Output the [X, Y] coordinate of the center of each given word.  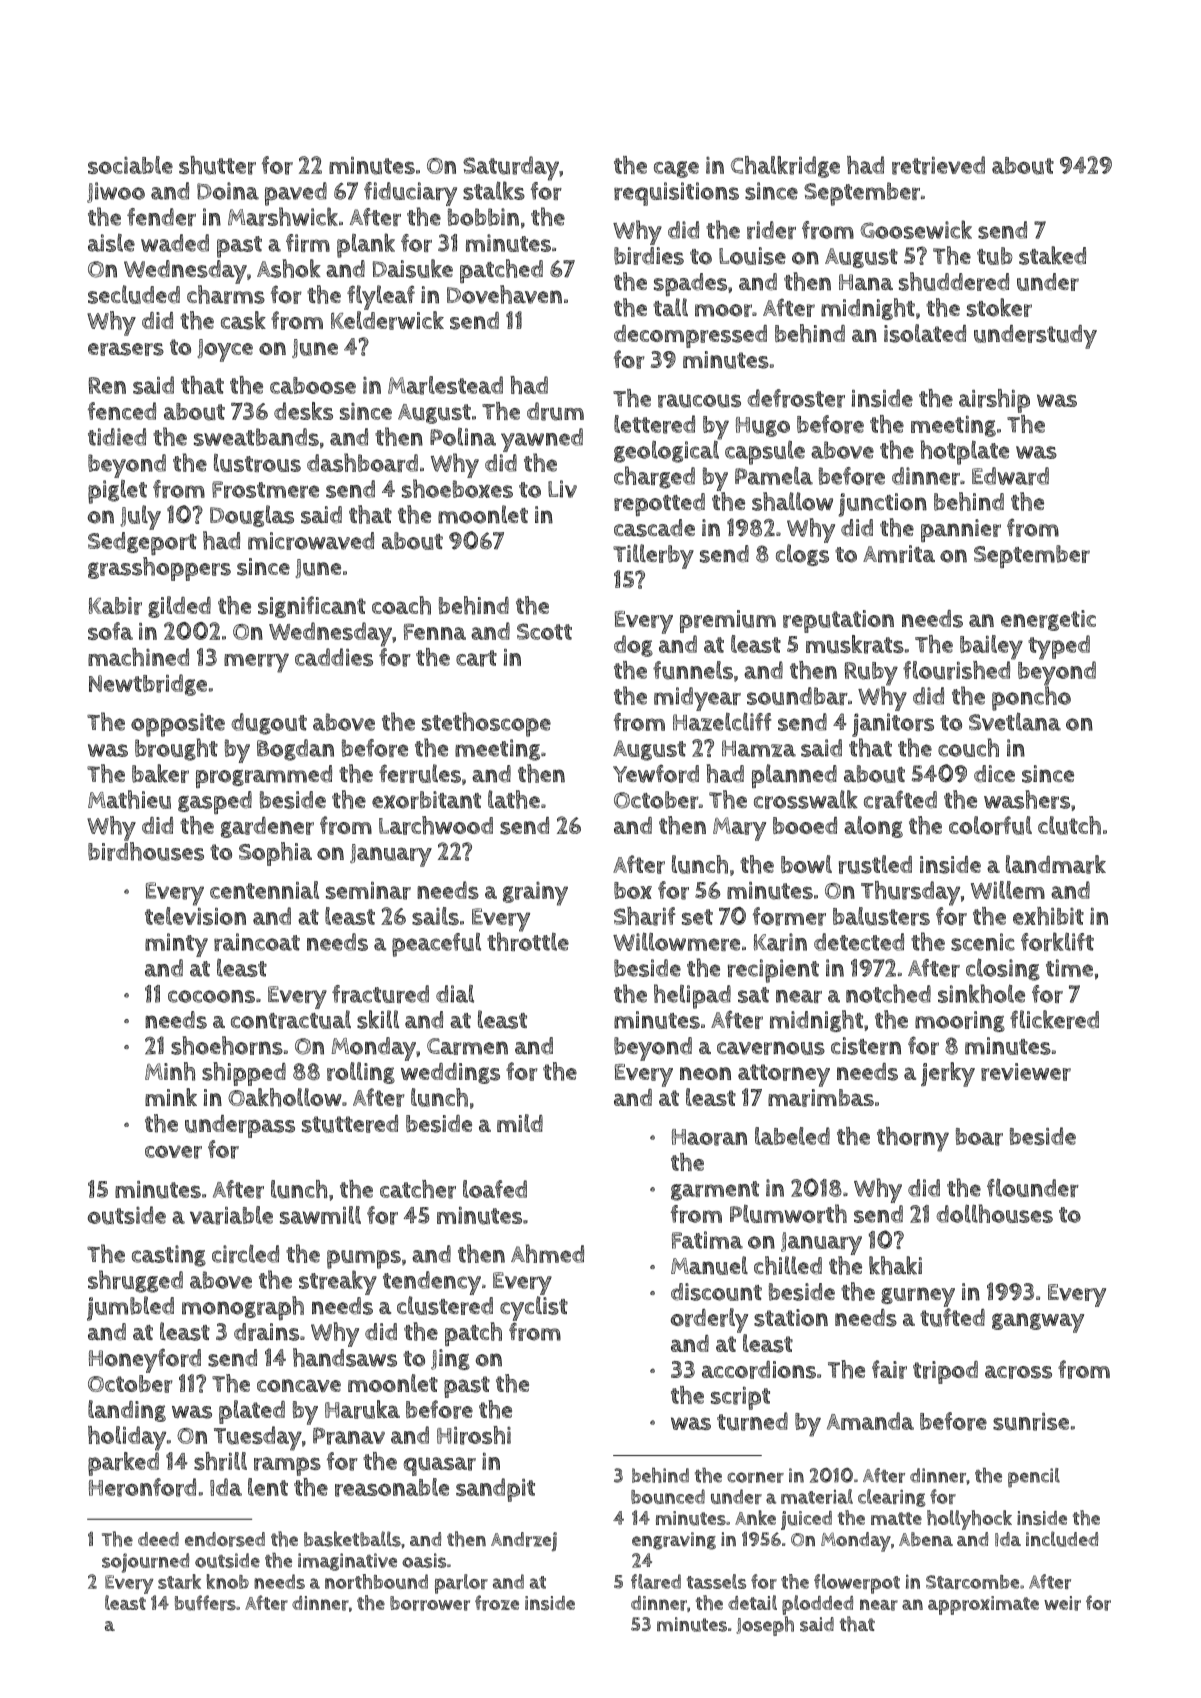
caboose [313, 385]
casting [169, 1256]
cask [243, 320]
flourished [956, 670]
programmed [264, 776]
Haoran [709, 1137]
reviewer [1026, 1072]
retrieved [938, 165]
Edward [1010, 476]
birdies [649, 256]
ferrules [420, 773]
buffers [205, 1603]
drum [555, 411]
